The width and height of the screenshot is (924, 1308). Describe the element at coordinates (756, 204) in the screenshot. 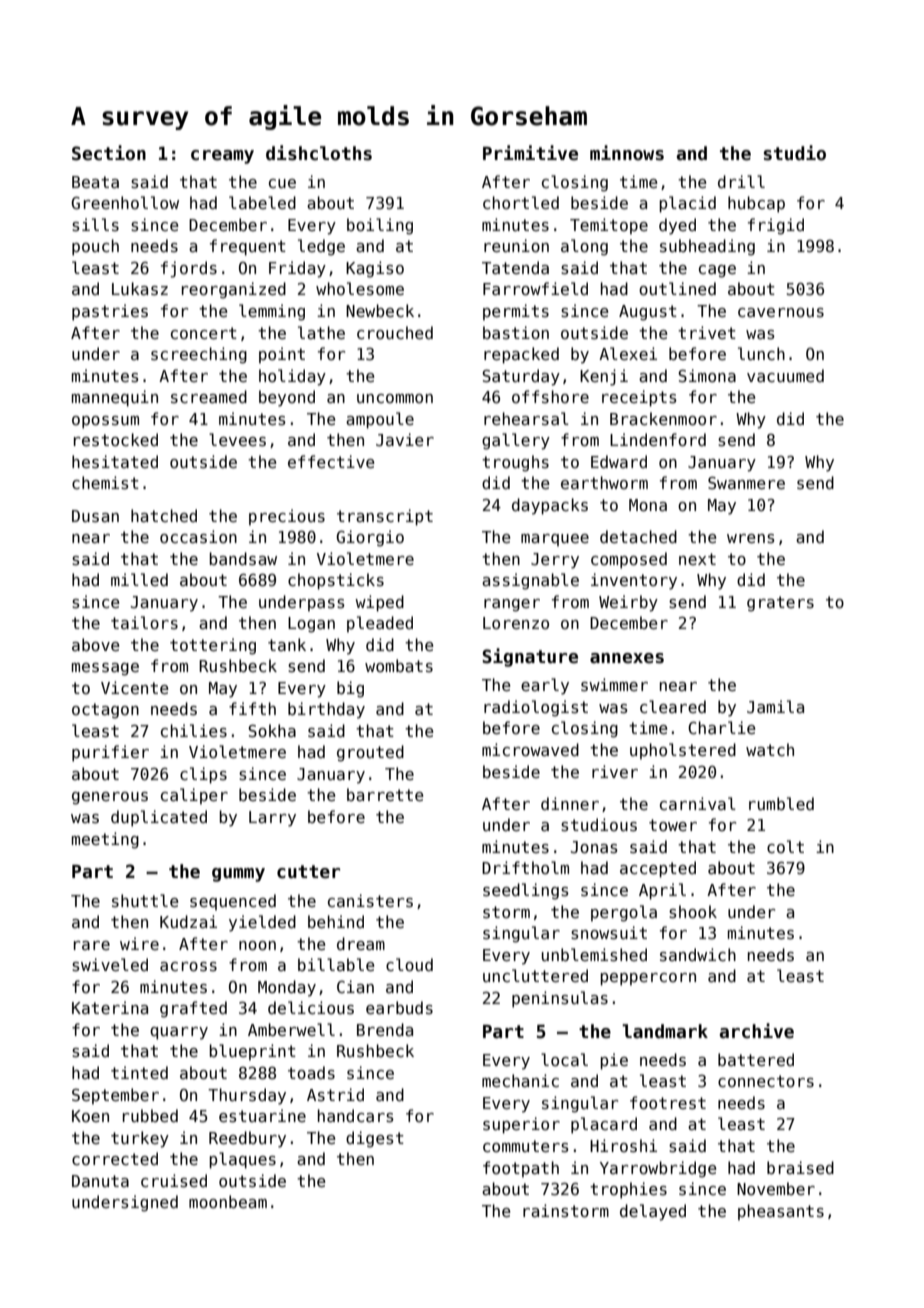

I see `hubcap` at that location.
